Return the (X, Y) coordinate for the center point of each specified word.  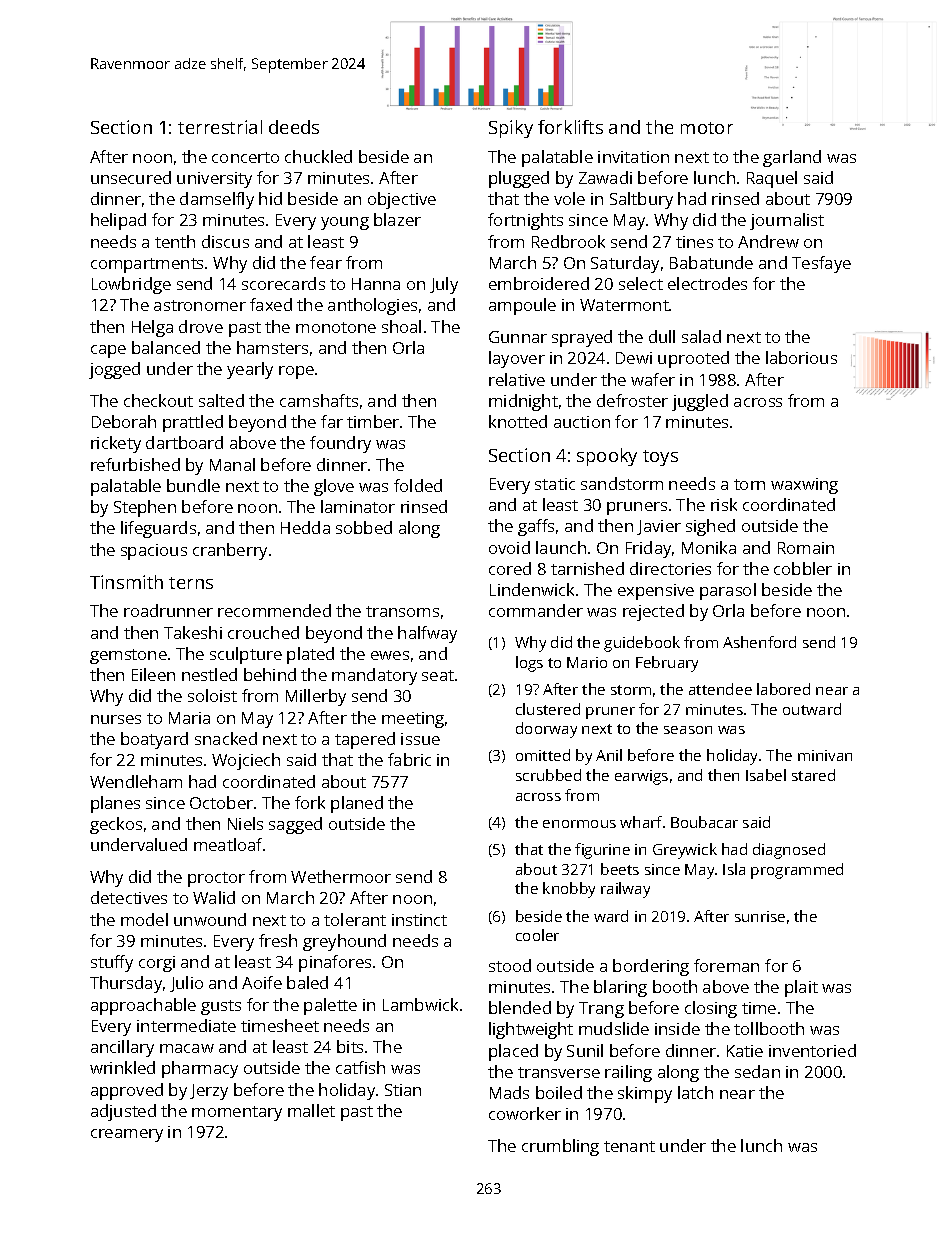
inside (677, 1028)
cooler (537, 935)
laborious (801, 357)
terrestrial (220, 127)
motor (707, 128)
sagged (295, 825)
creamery (127, 1135)
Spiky (511, 129)
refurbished (135, 464)
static (555, 484)
